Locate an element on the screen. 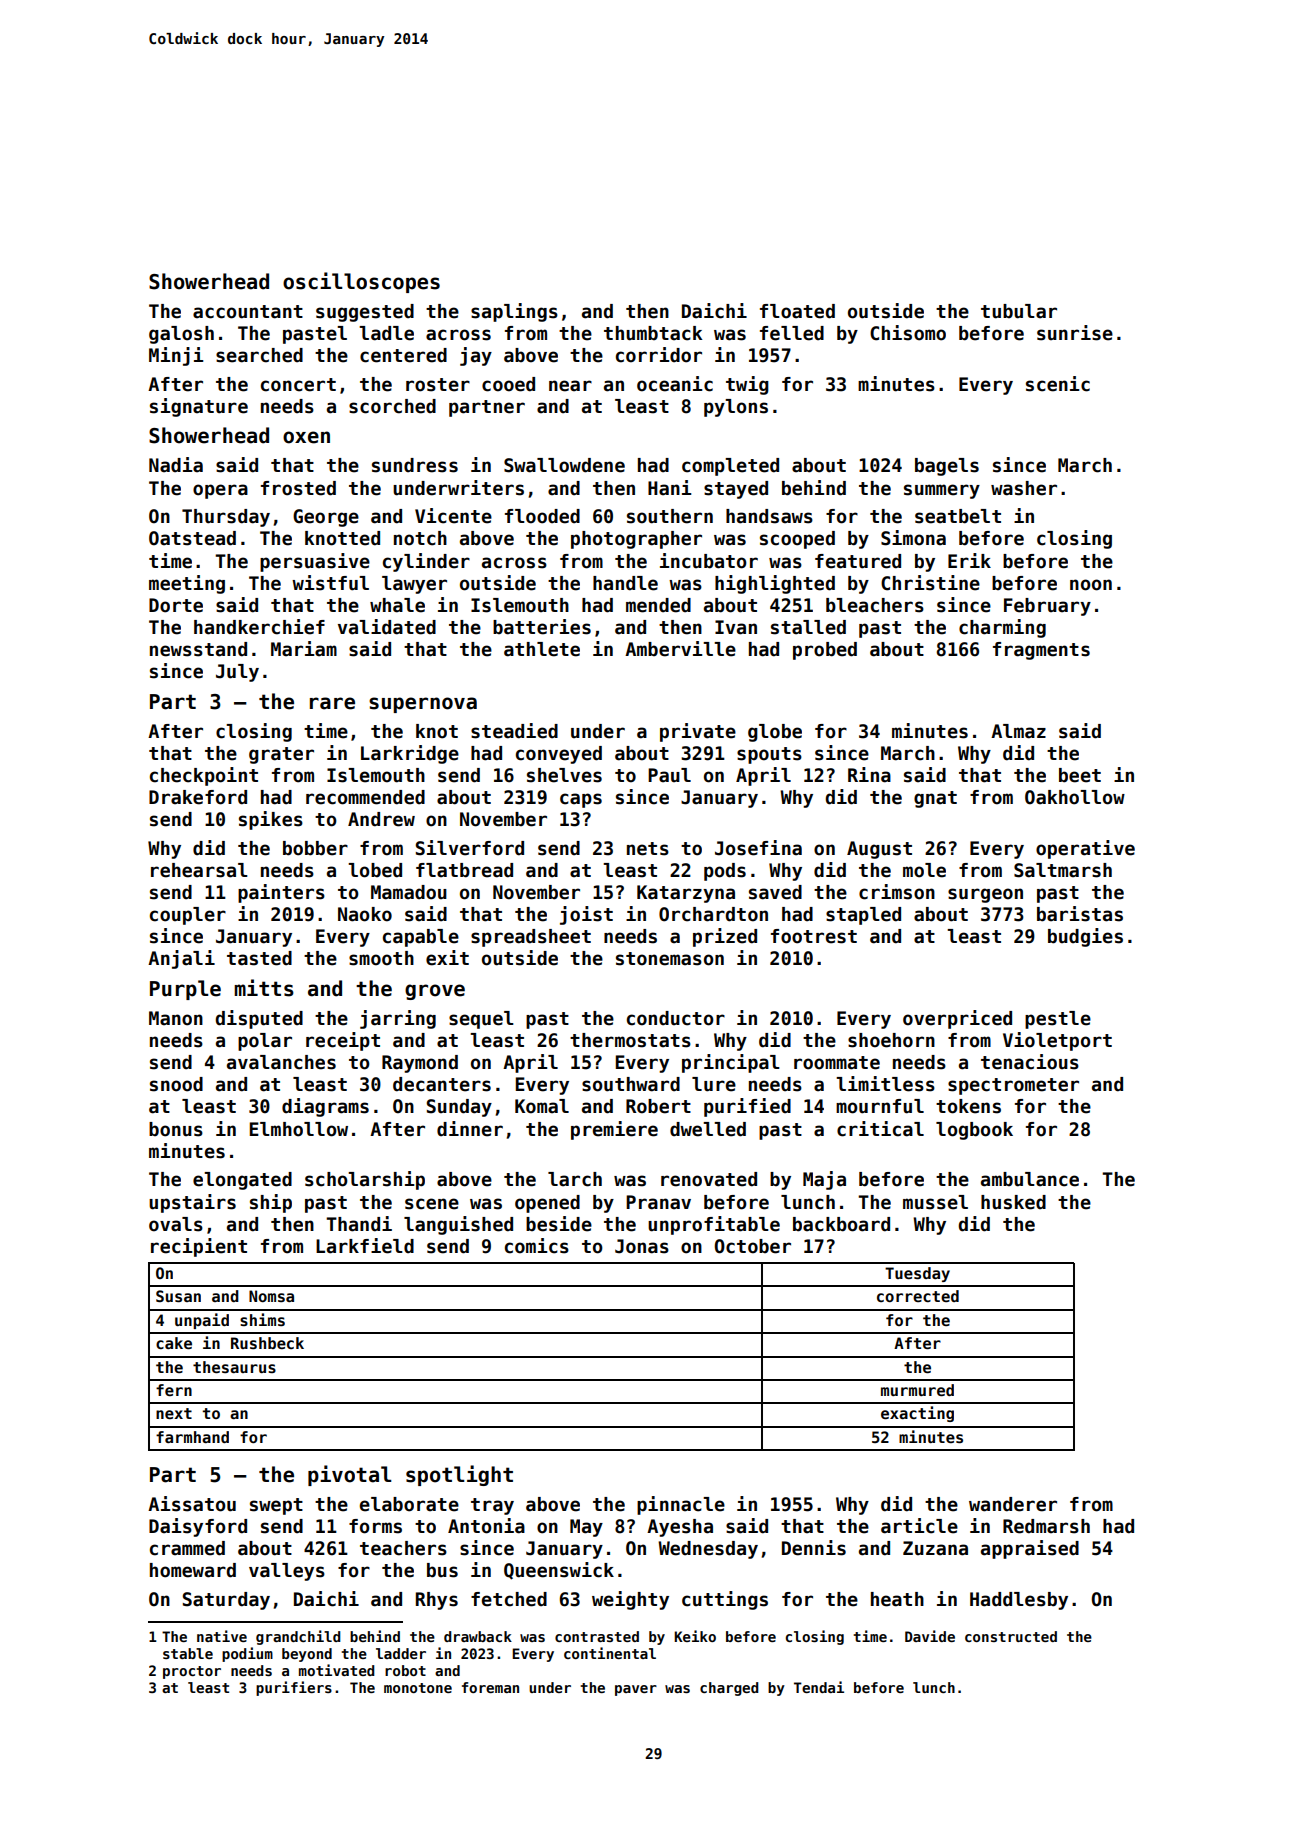  rare is located at coordinates (332, 703).
